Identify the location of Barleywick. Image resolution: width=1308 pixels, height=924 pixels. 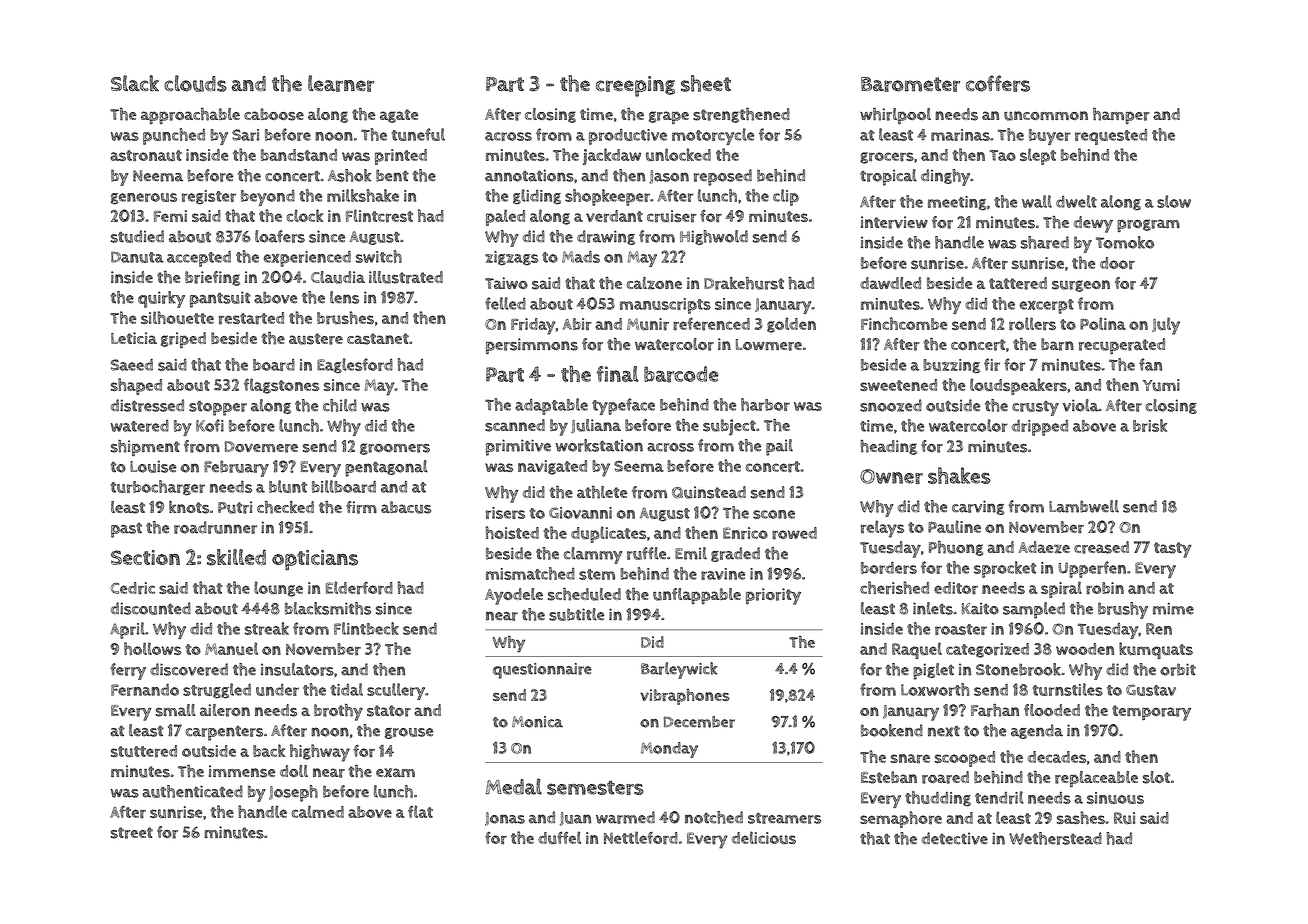
(679, 670).
